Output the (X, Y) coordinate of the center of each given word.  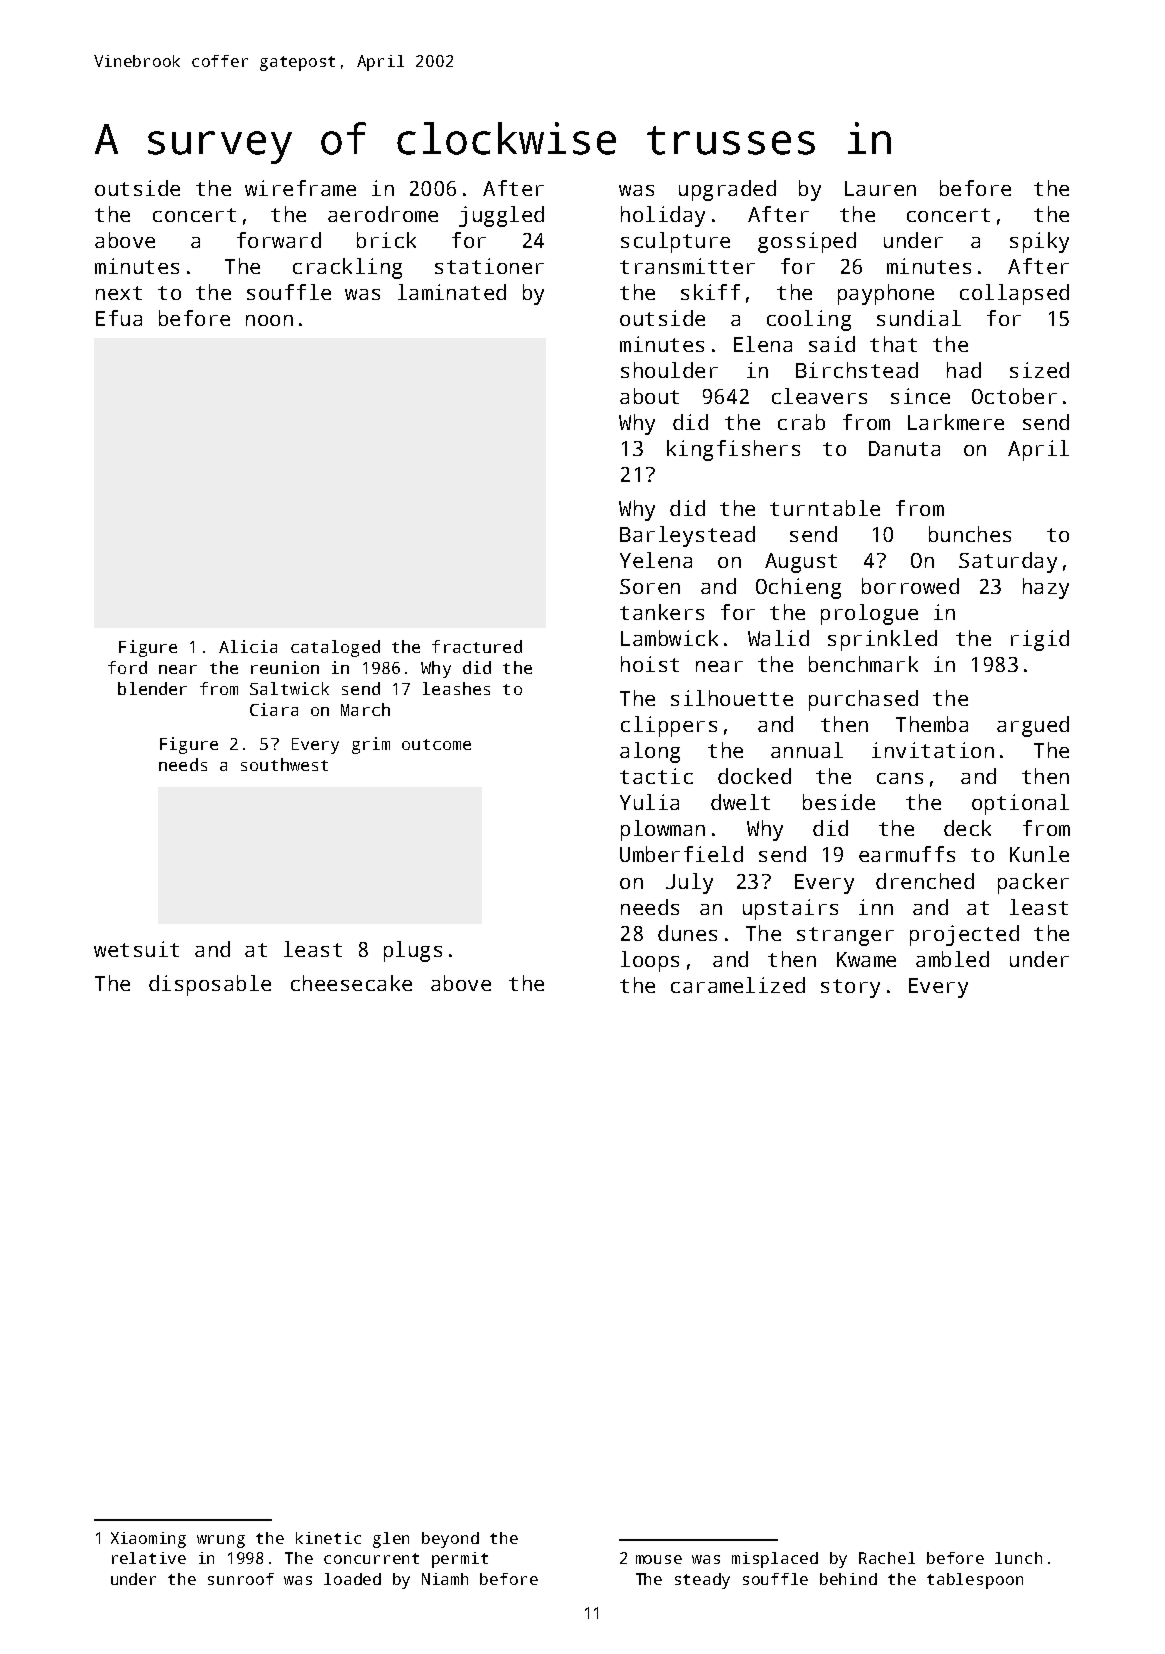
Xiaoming (148, 1540)
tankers (662, 612)
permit (460, 1560)
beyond (450, 1540)
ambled (952, 959)
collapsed (1014, 294)
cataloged (335, 648)
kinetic (328, 1538)
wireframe (300, 188)
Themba (932, 724)
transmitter (687, 266)
